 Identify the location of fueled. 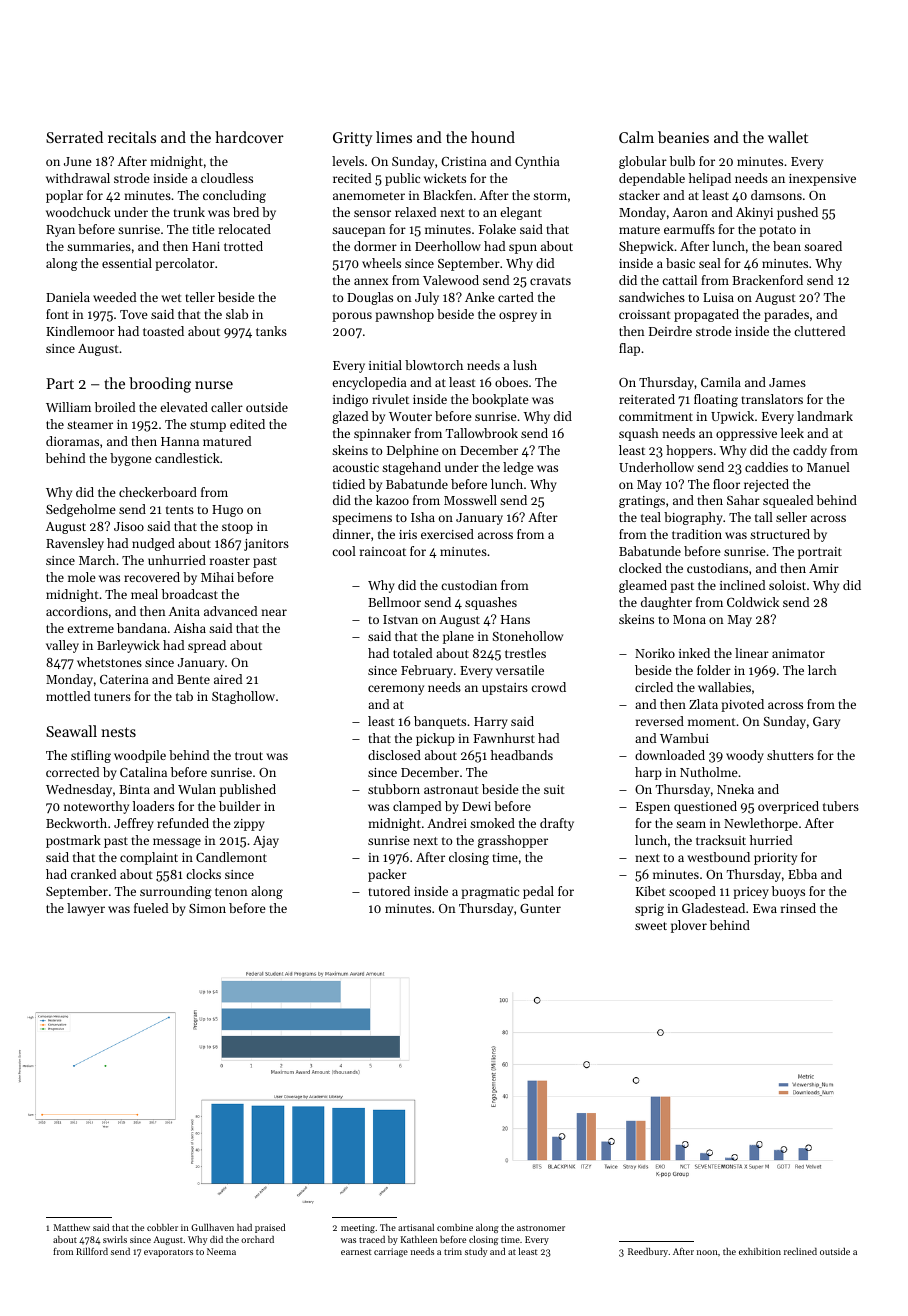
(151, 908).
